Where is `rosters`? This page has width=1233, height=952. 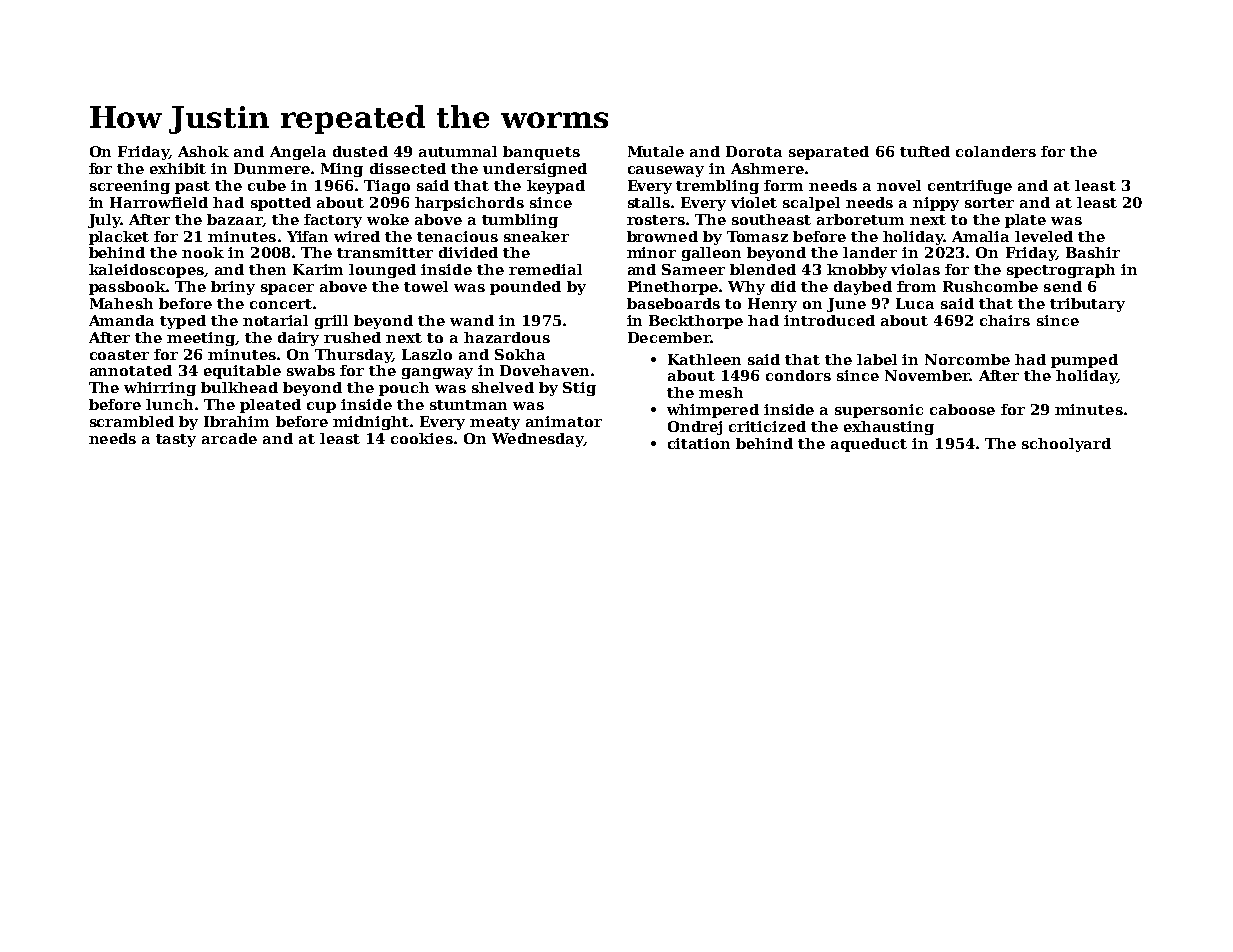
rosters is located at coordinates (656, 220).
